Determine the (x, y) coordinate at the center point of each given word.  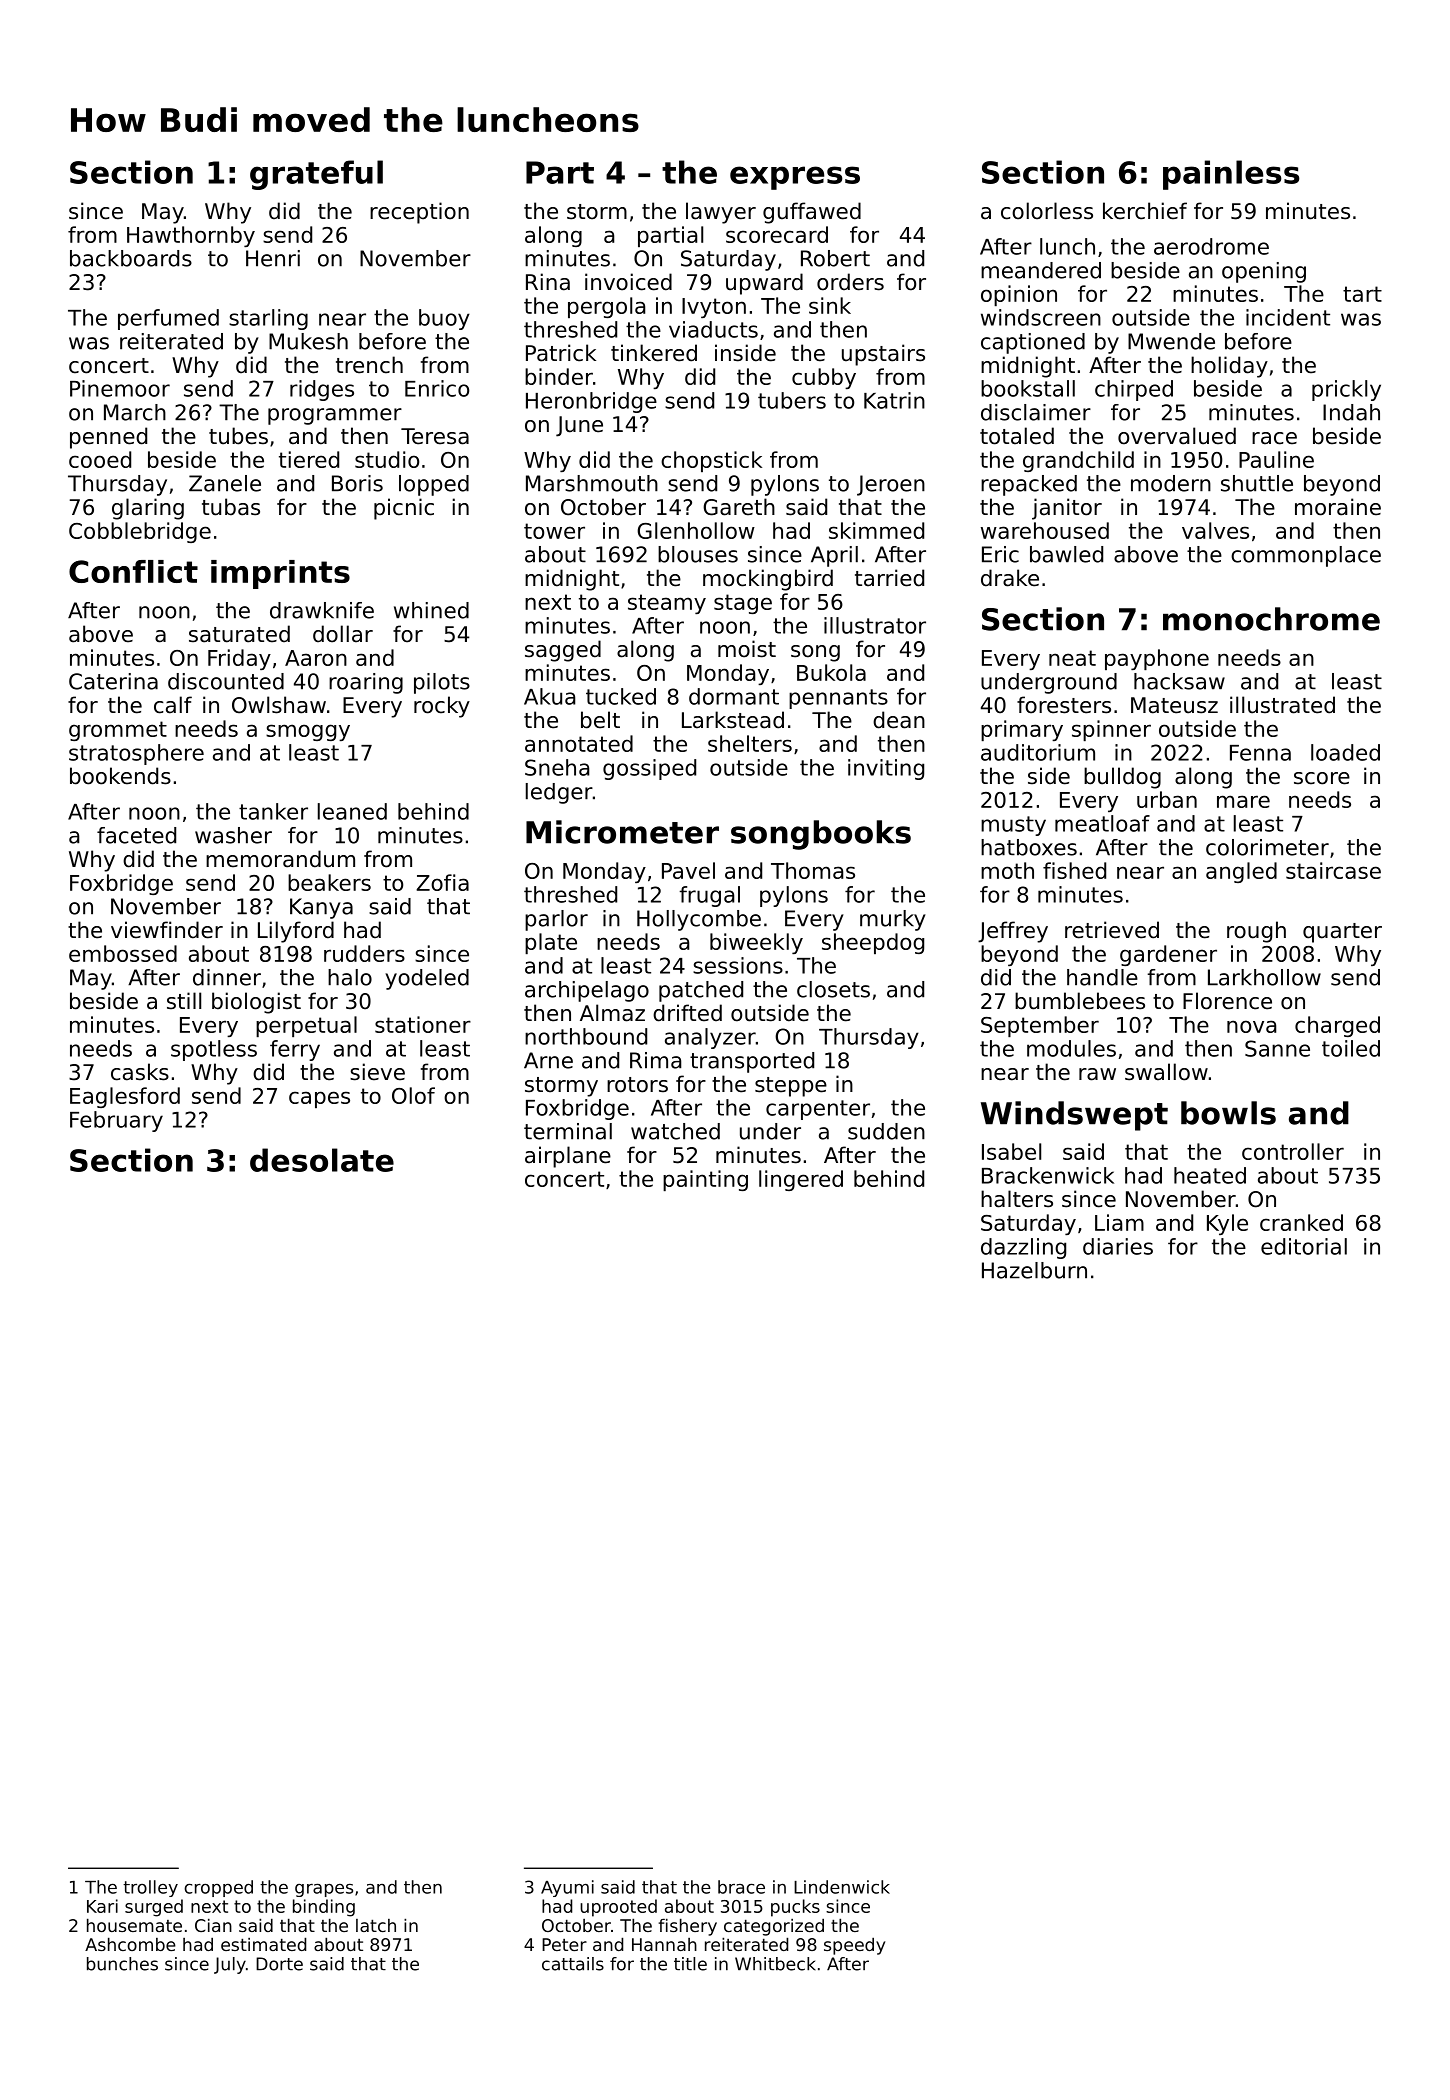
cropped (218, 1888)
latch (376, 1925)
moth (1007, 870)
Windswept (1074, 1116)
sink (830, 305)
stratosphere (136, 754)
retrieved (1112, 930)
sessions (738, 965)
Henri (273, 258)
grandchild (1078, 461)
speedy (854, 1946)
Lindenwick (842, 1887)
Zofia (442, 882)
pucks (795, 1908)
